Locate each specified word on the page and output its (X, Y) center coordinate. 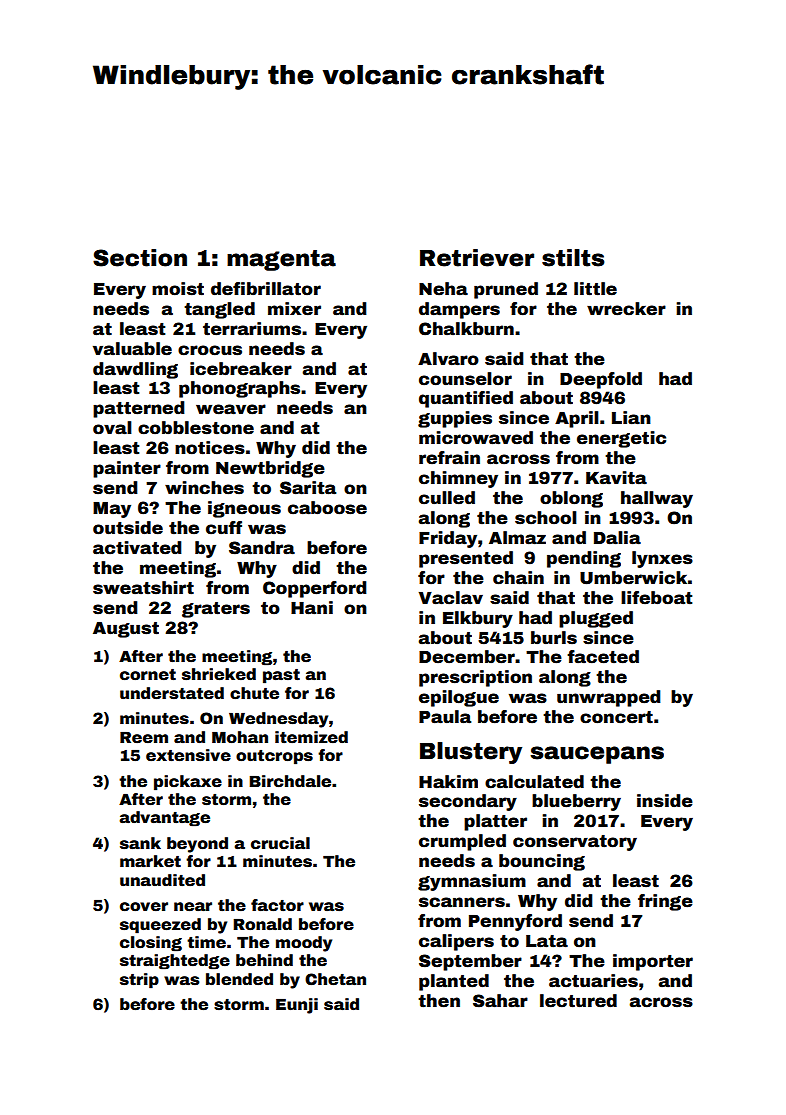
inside (665, 801)
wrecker (626, 309)
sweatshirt (143, 588)
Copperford (315, 589)
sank (140, 843)
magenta (281, 260)
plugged (596, 619)
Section (140, 258)
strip (139, 981)
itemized (311, 737)
